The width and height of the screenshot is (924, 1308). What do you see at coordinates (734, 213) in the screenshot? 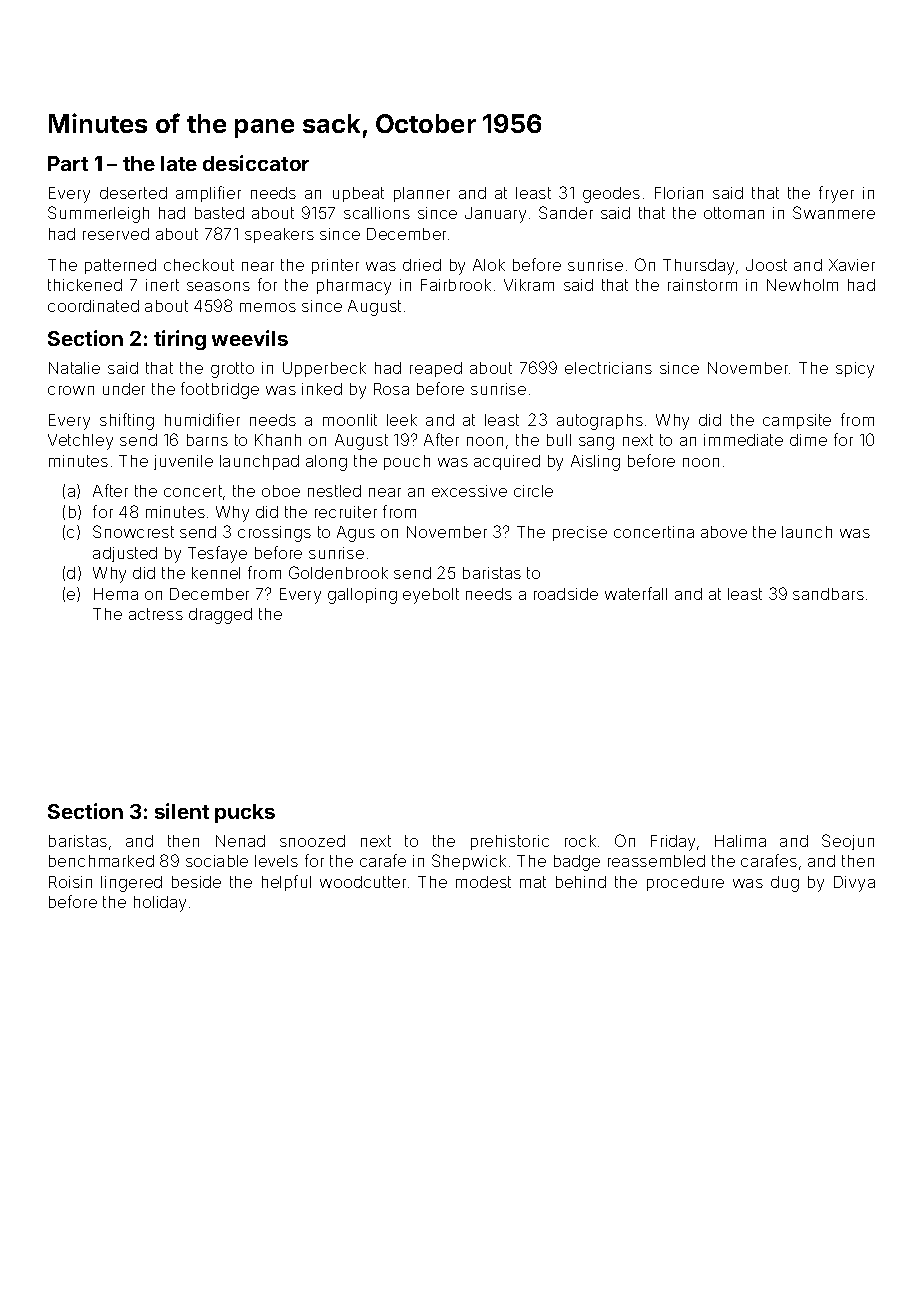
I see `ottoman` at bounding box center [734, 213].
